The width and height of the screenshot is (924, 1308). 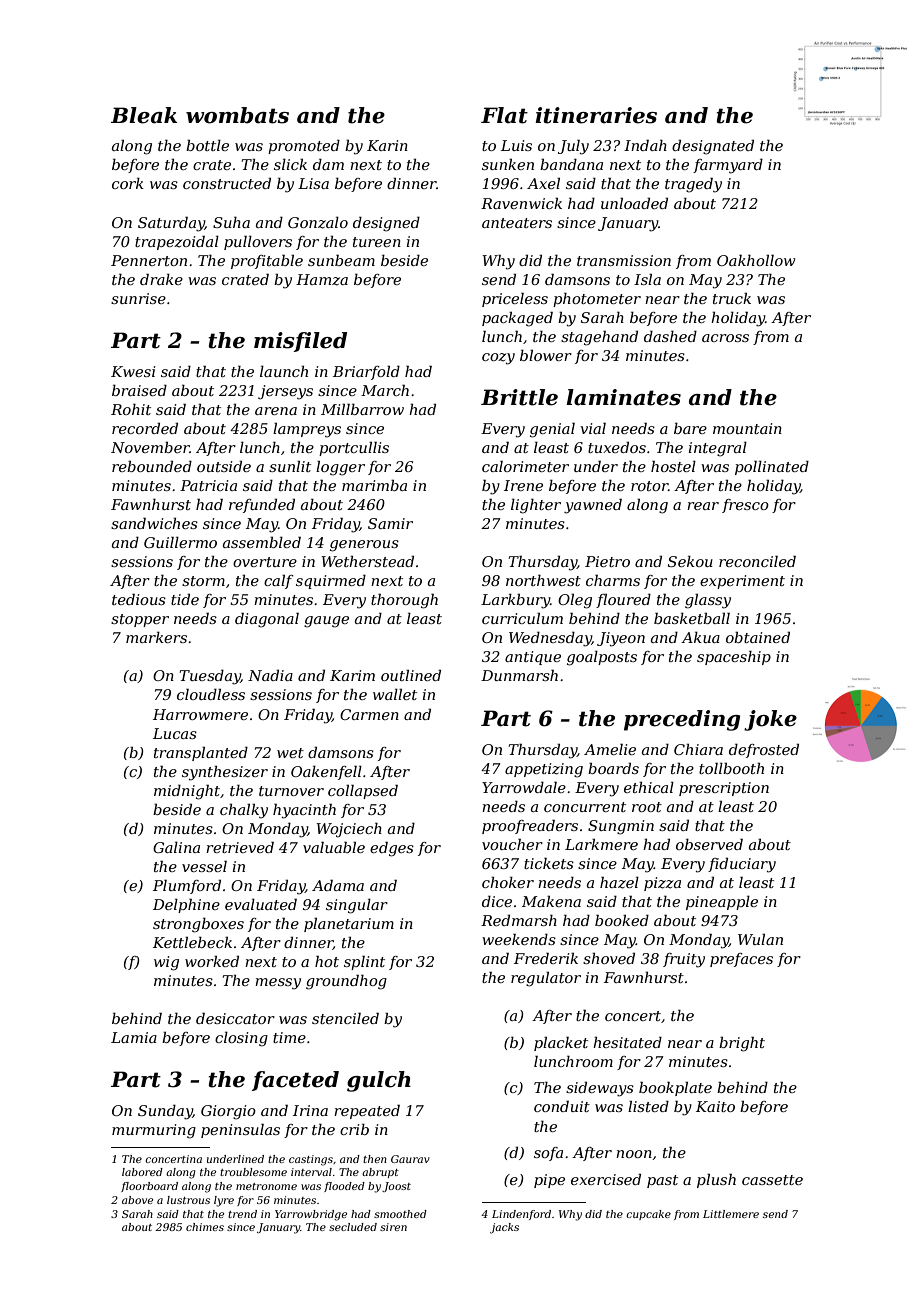 I want to click on Flat, so click(x=504, y=115).
